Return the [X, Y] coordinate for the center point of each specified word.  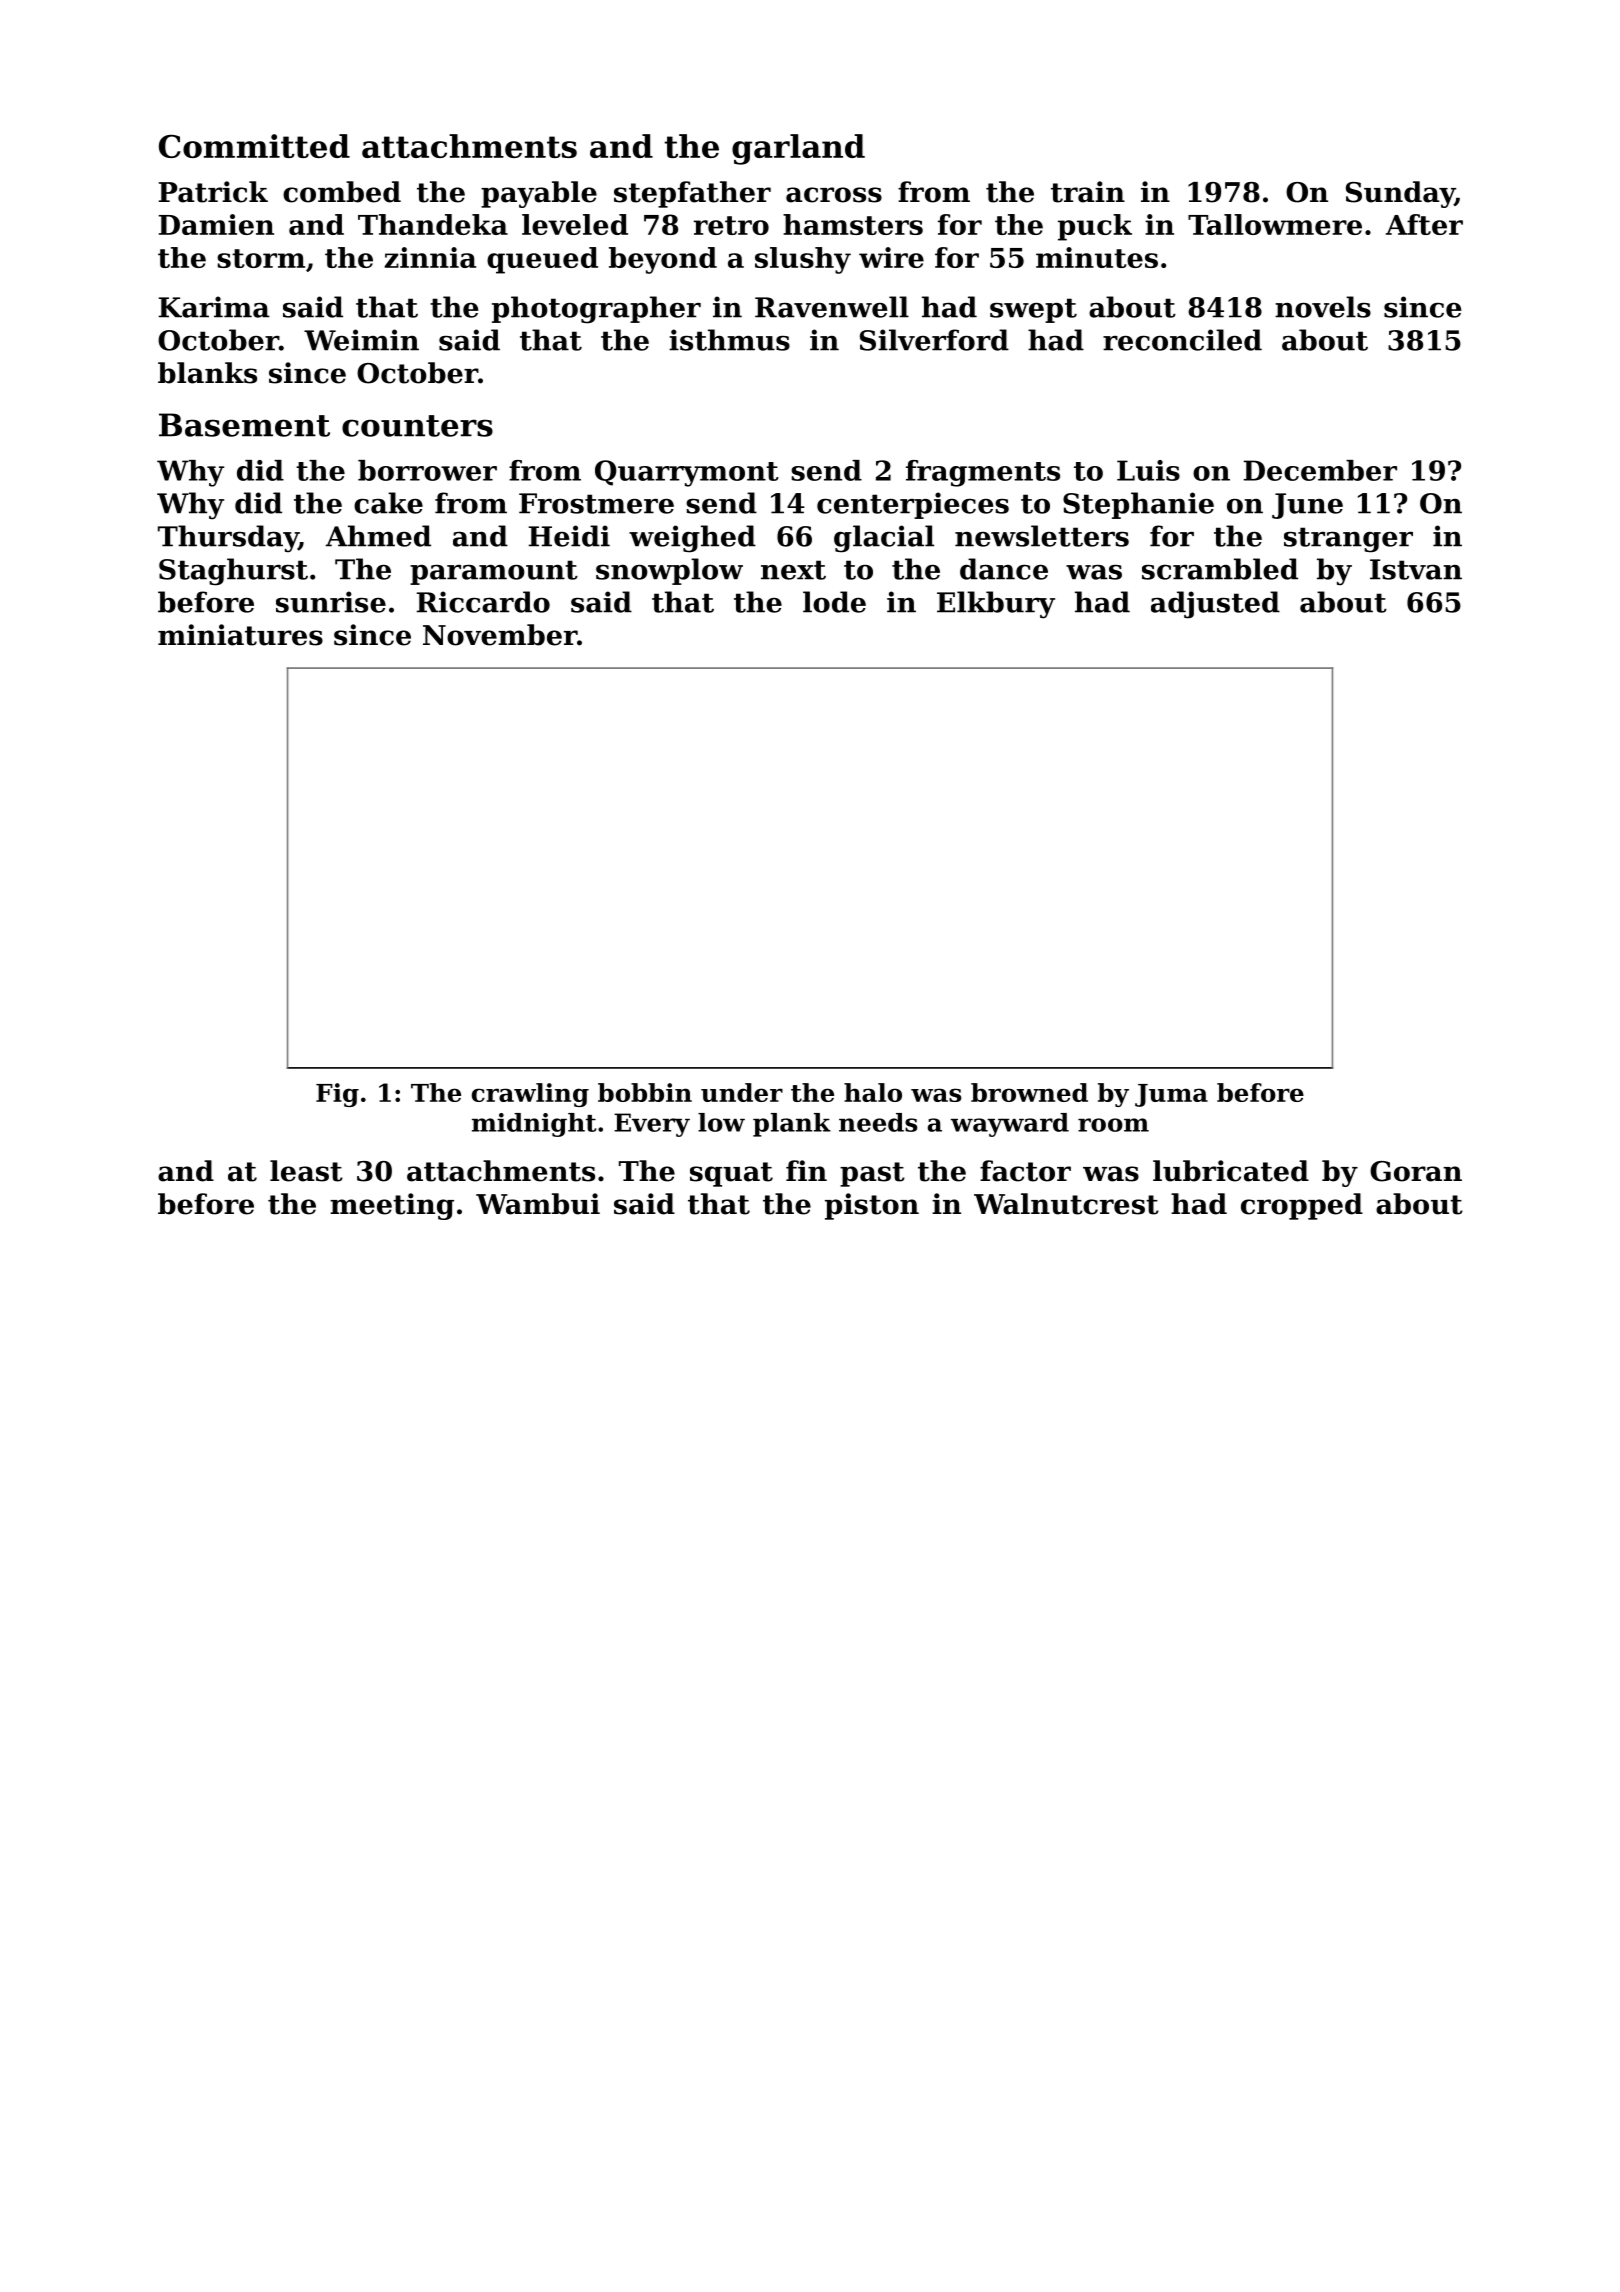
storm [261, 258]
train [1088, 192]
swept [1033, 310]
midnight [534, 1125]
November [500, 635]
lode [834, 602]
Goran [1416, 1171]
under [742, 1092]
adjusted [1215, 605]
